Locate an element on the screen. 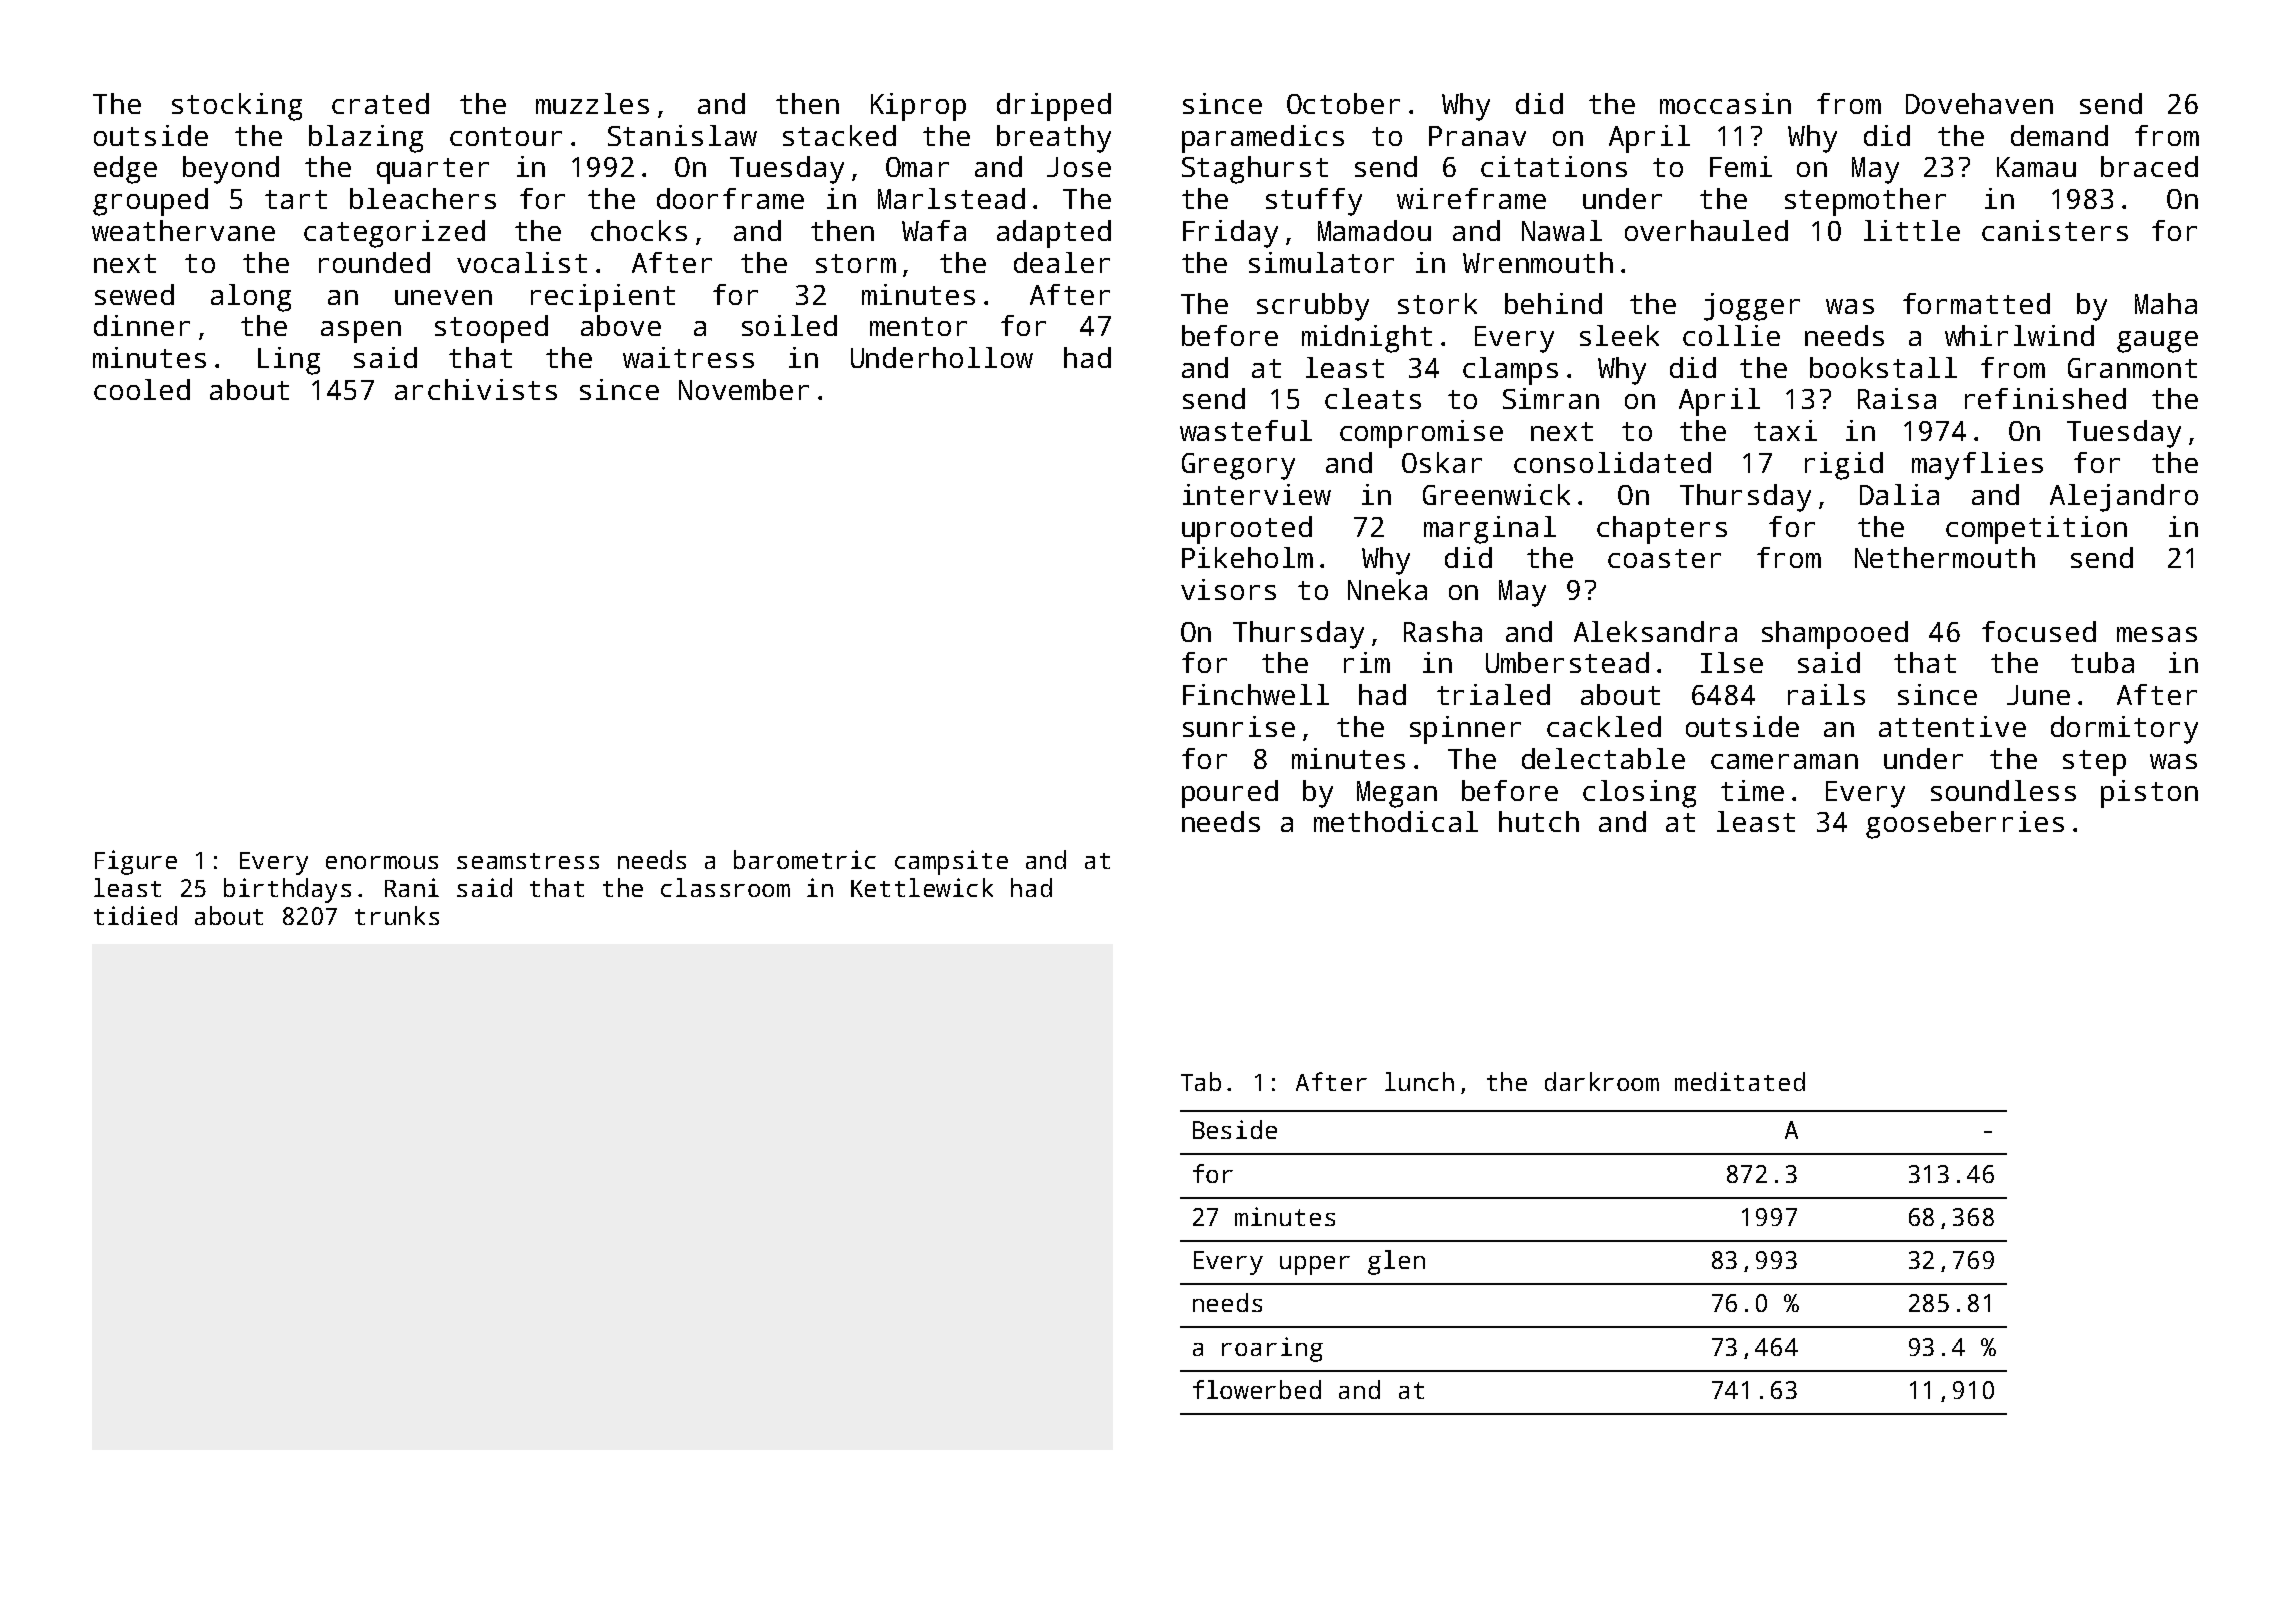 The width and height of the screenshot is (2292, 1620). edge is located at coordinates (125, 170).
